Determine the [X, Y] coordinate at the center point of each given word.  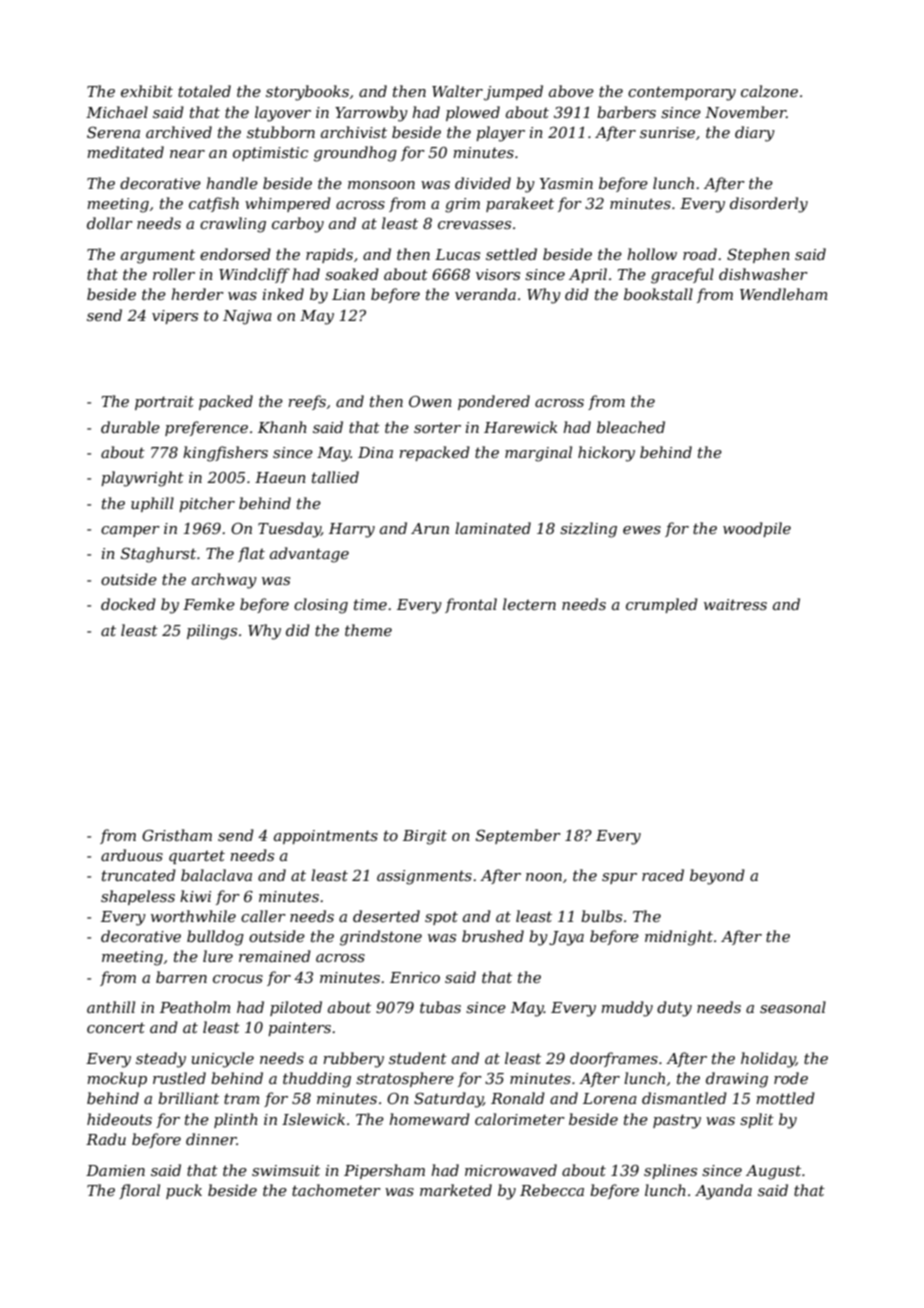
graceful [682, 276]
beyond [717, 877]
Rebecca [552, 1190]
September [518, 836]
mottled [785, 1098]
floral [139, 1191]
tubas [440, 1007]
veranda [485, 294]
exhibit [147, 91]
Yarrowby [371, 114]
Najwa [247, 317]
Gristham [177, 835]
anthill [111, 1007]
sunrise [667, 132]
